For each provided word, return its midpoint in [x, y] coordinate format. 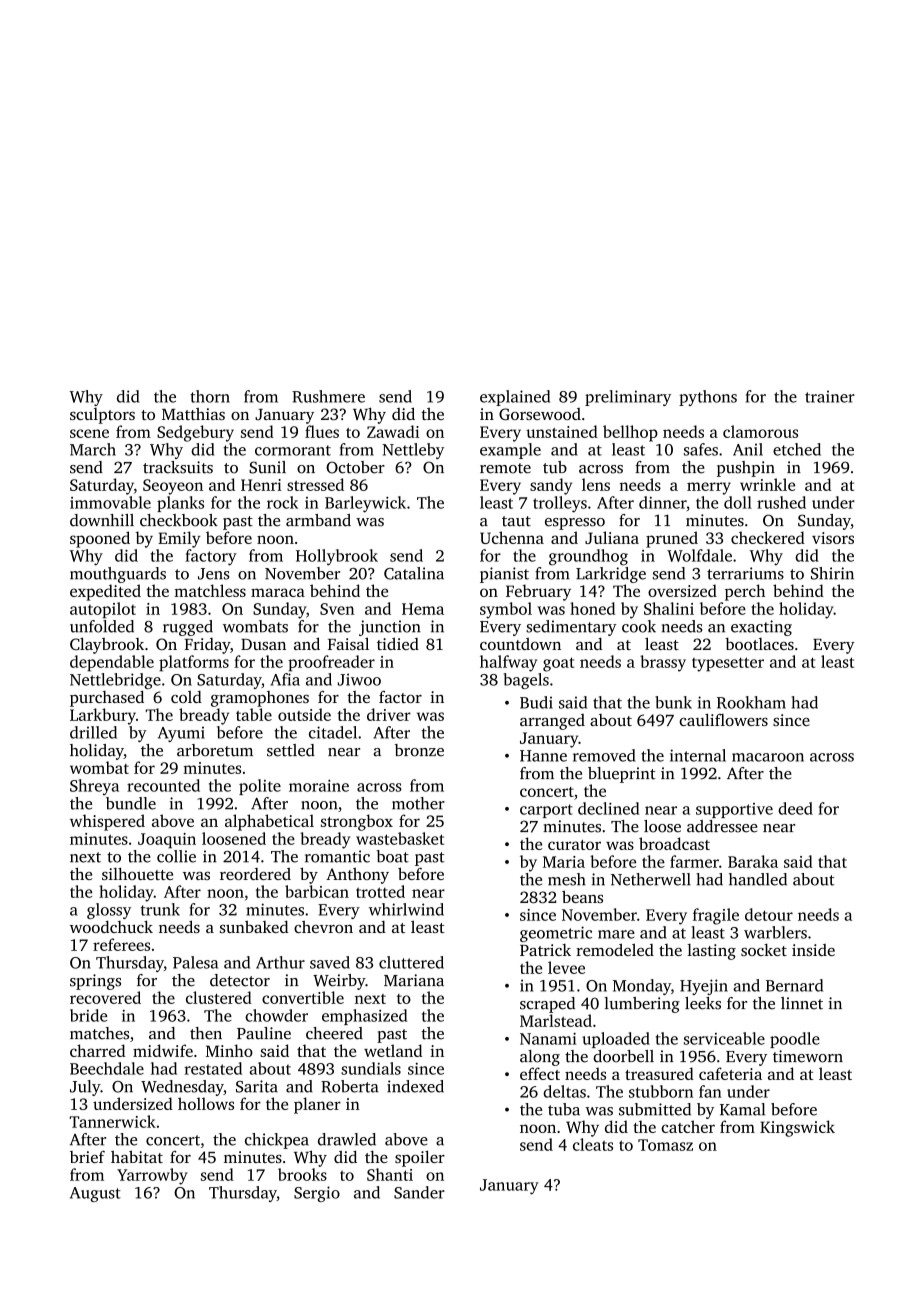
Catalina [414, 573]
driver [389, 714]
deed [795, 808]
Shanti [390, 1174]
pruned [672, 539]
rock [282, 502]
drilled [93, 732]
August [95, 1194]
